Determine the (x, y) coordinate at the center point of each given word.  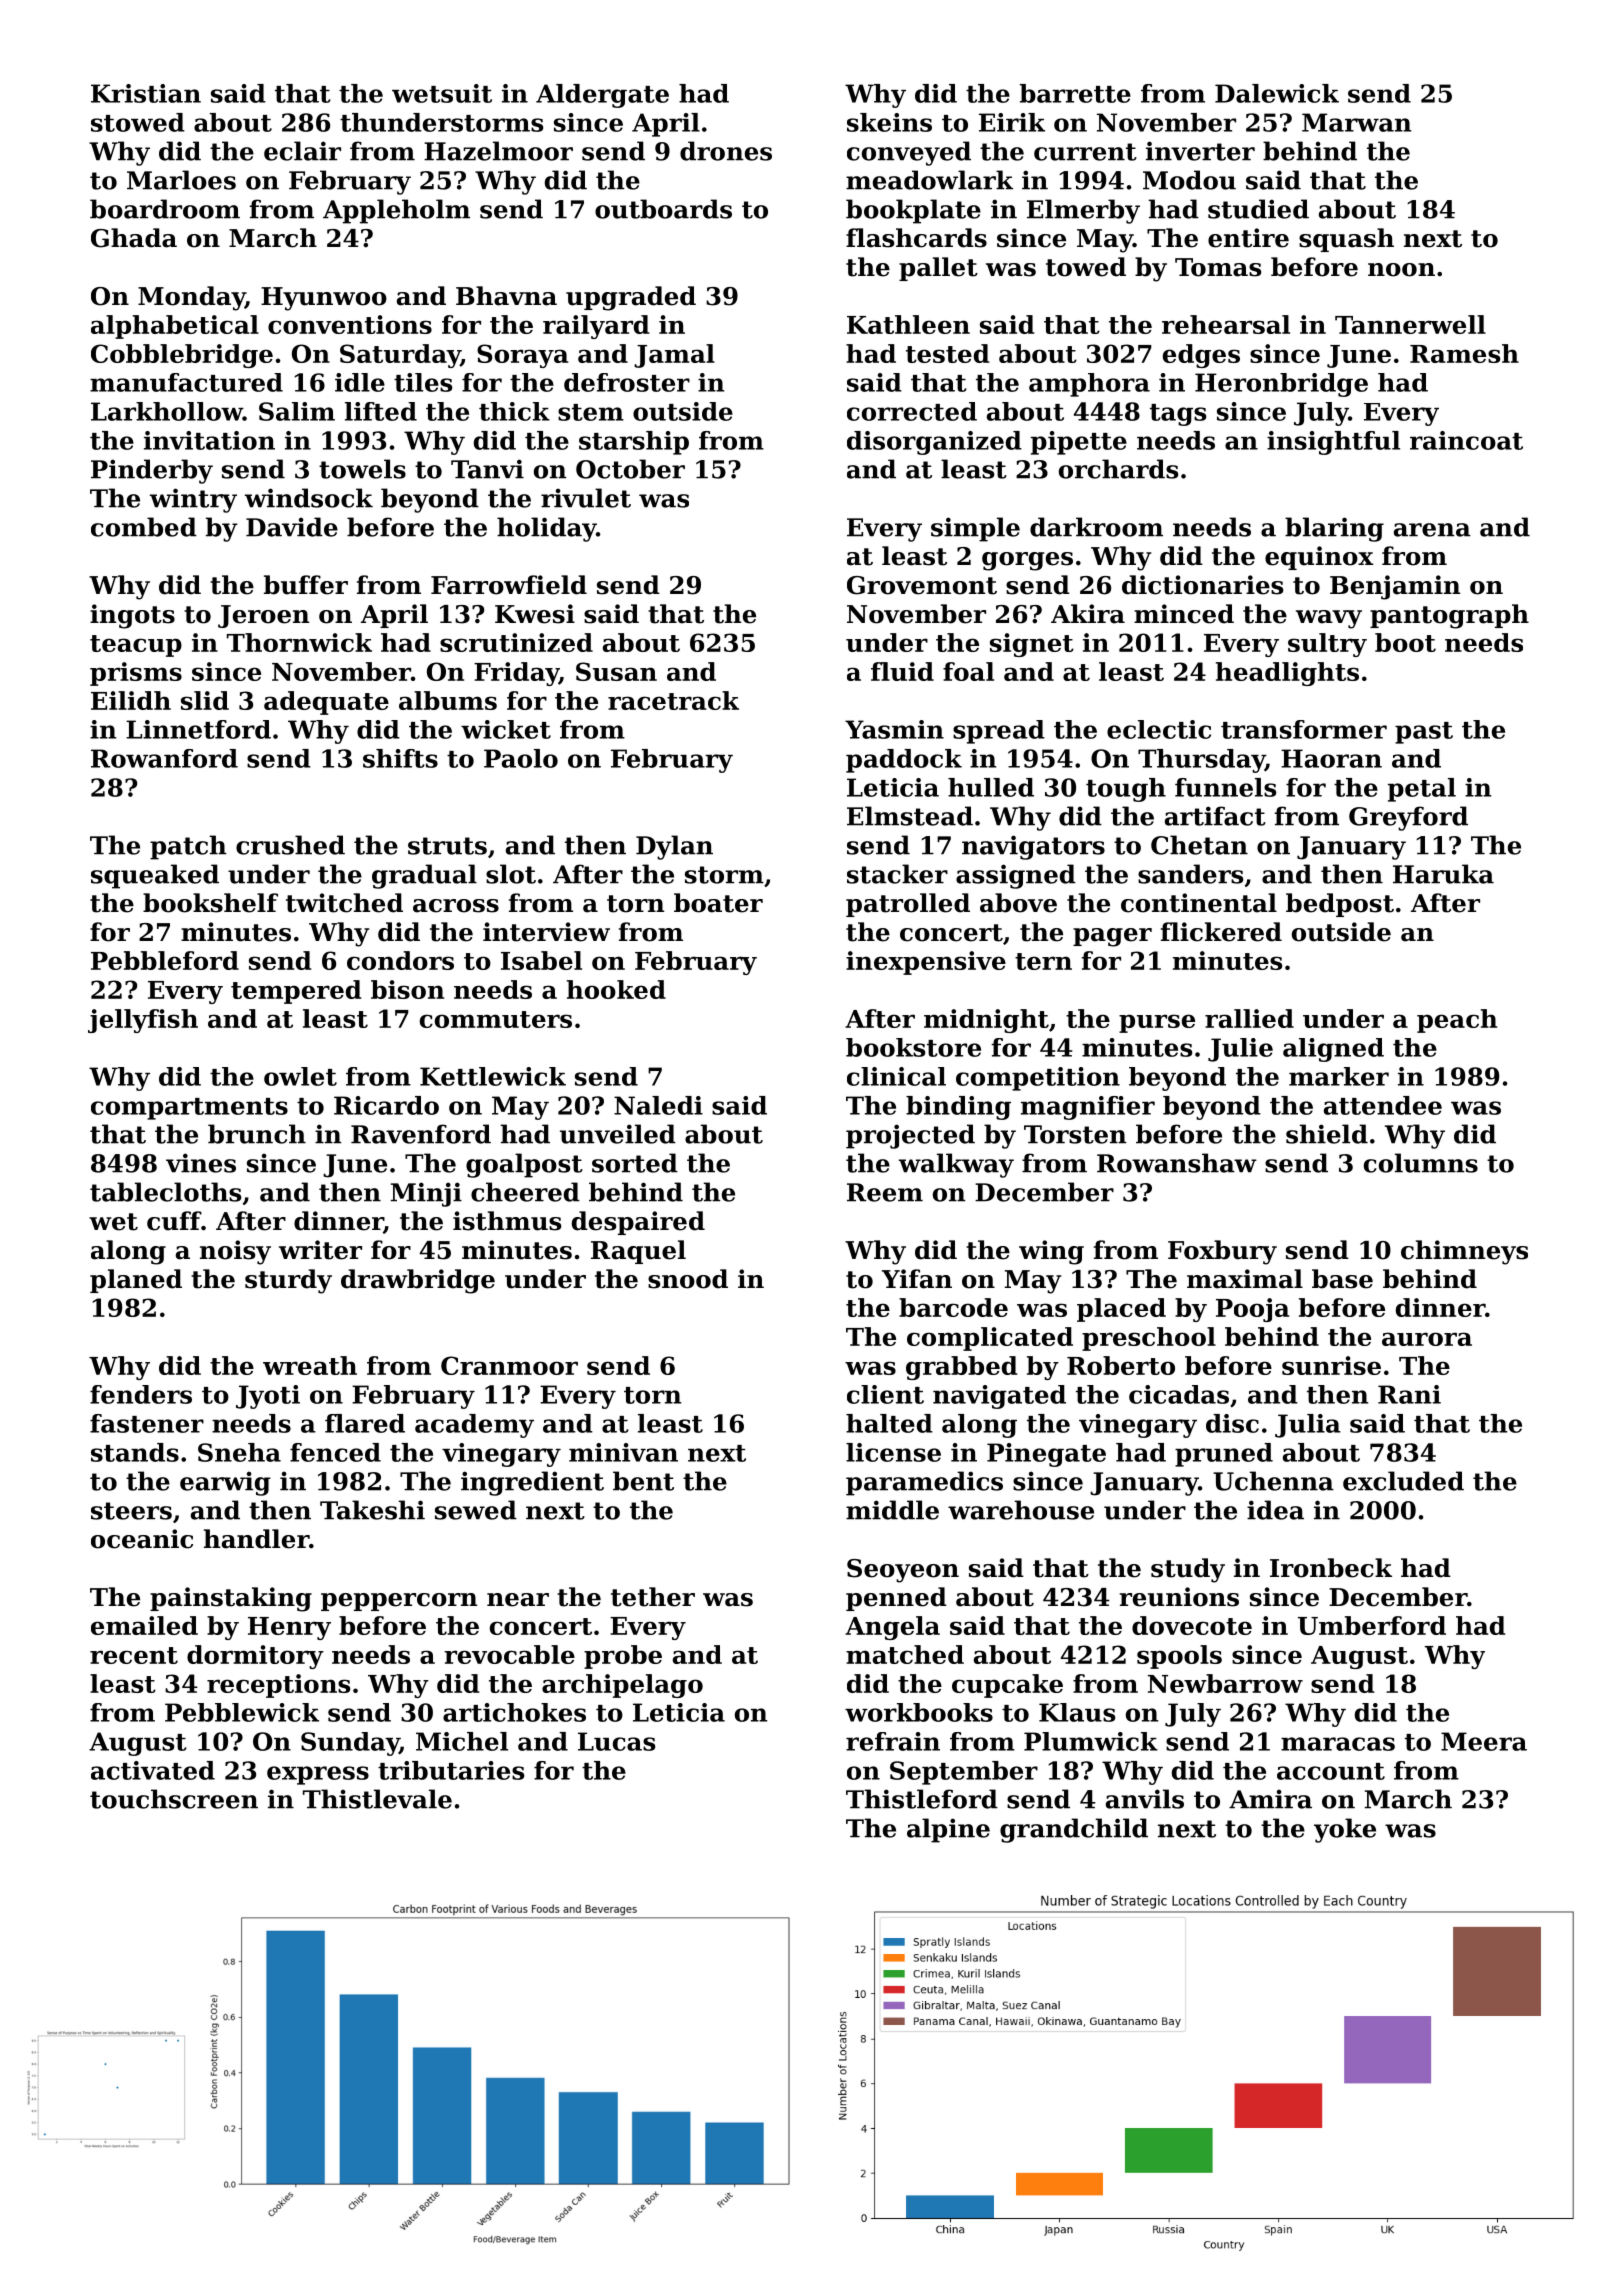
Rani (1409, 1394)
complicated (990, 1339)
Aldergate (602, 96)
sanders (1190, 874)
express (318, 1775)
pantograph (1449, 616)
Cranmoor (509, 1365)
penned (896, 1599)
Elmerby (1083, 211)
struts (447, 846)
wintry (193, 500)
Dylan (674, 847)
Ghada (134, 238)
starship (634, 443)
